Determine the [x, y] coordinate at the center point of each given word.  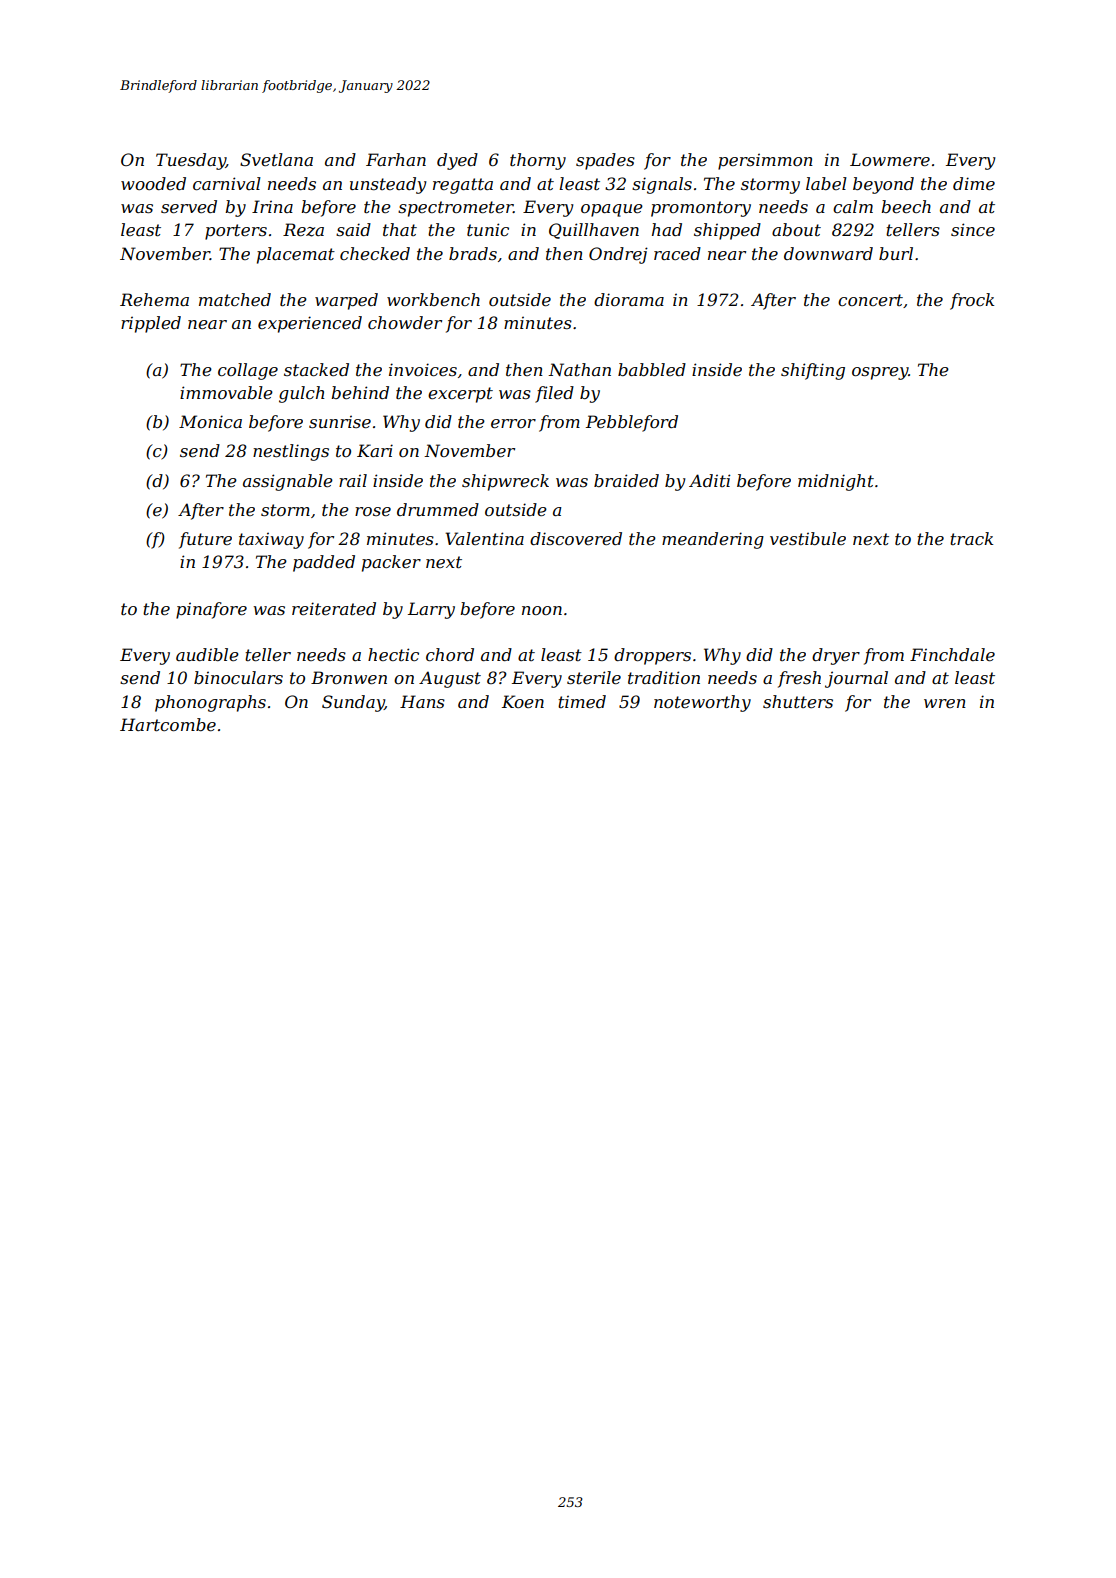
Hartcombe [168, 724]
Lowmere [890, 159]
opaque [612, 210]
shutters [798, 701]
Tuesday [191, 161]
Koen [523, 701]
